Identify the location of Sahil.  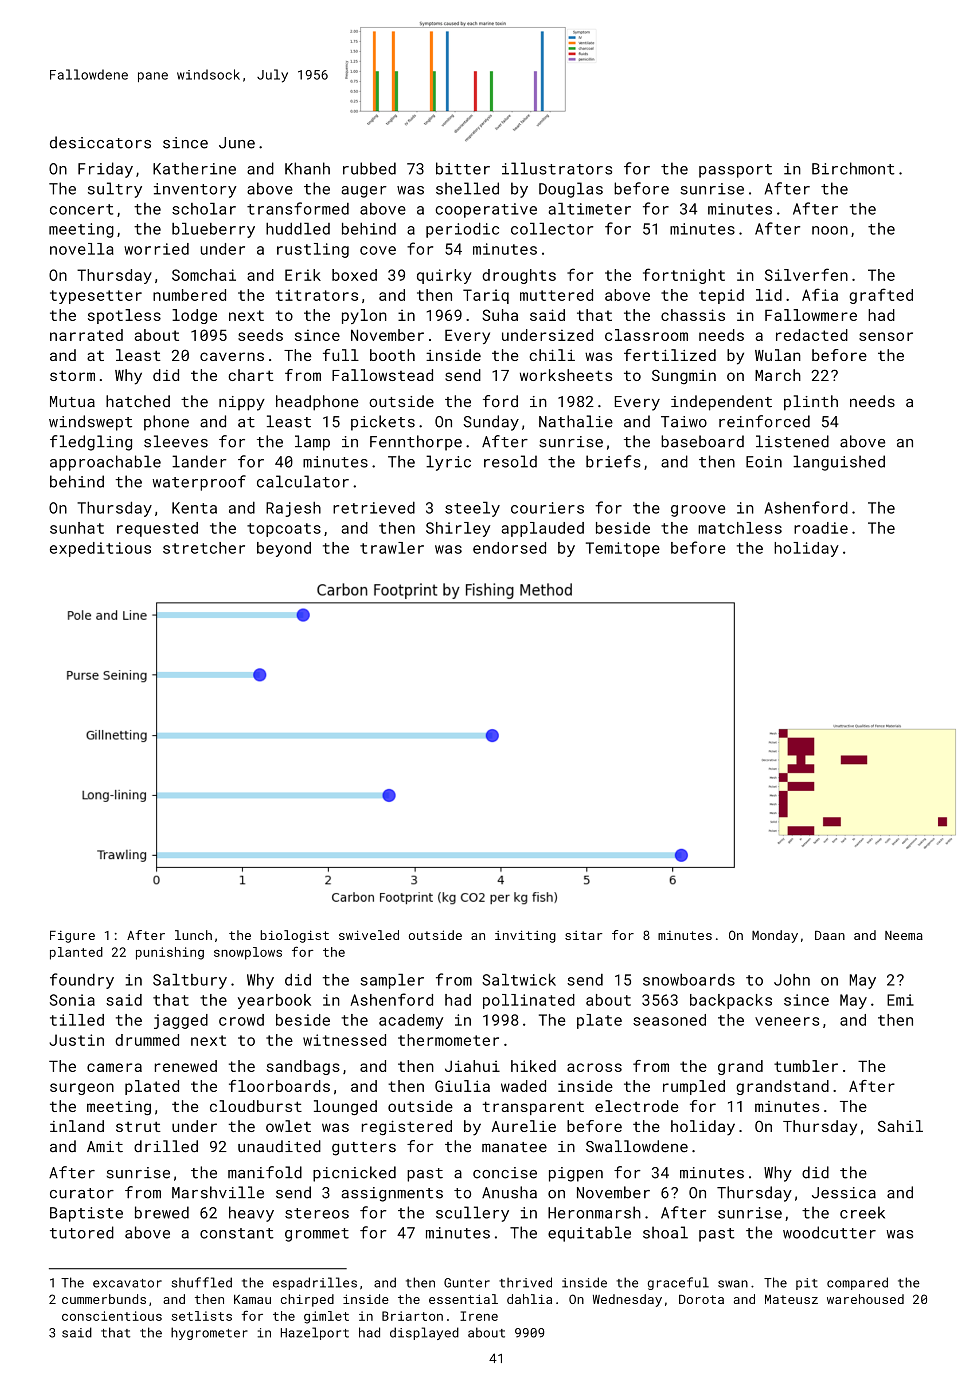
(900, 1126).
